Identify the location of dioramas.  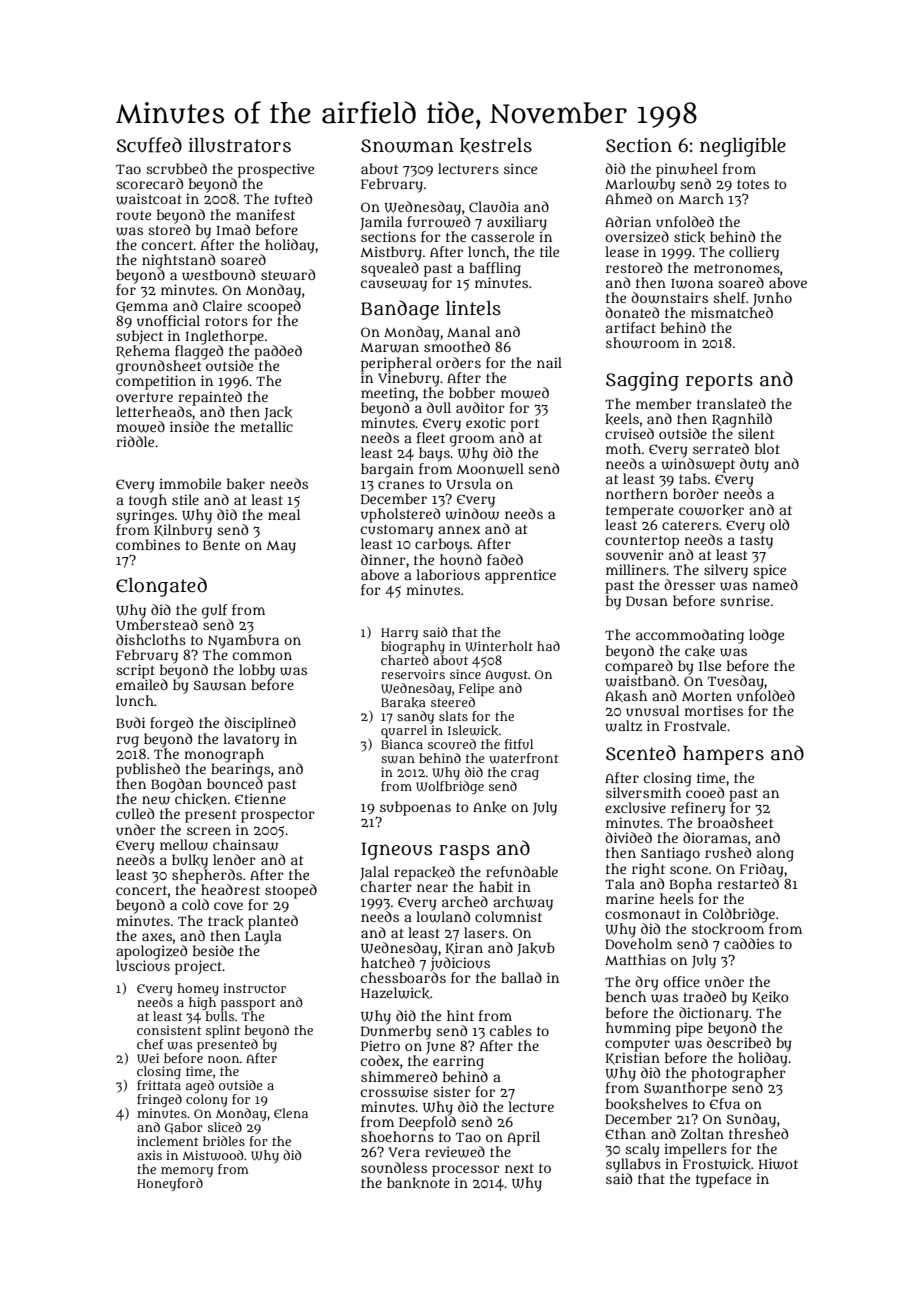
(715, 837).
